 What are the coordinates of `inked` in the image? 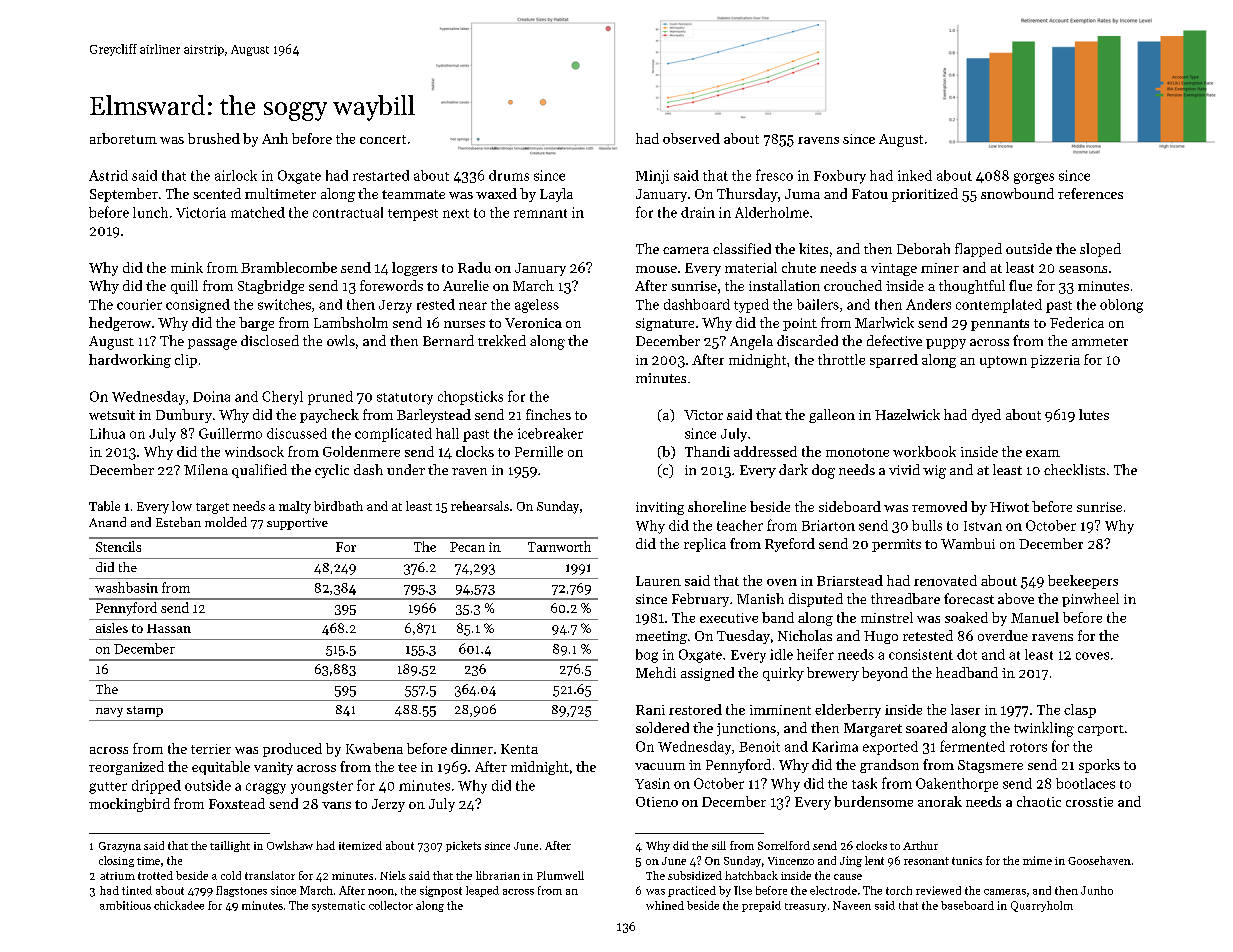 It's located at (915, 175).
